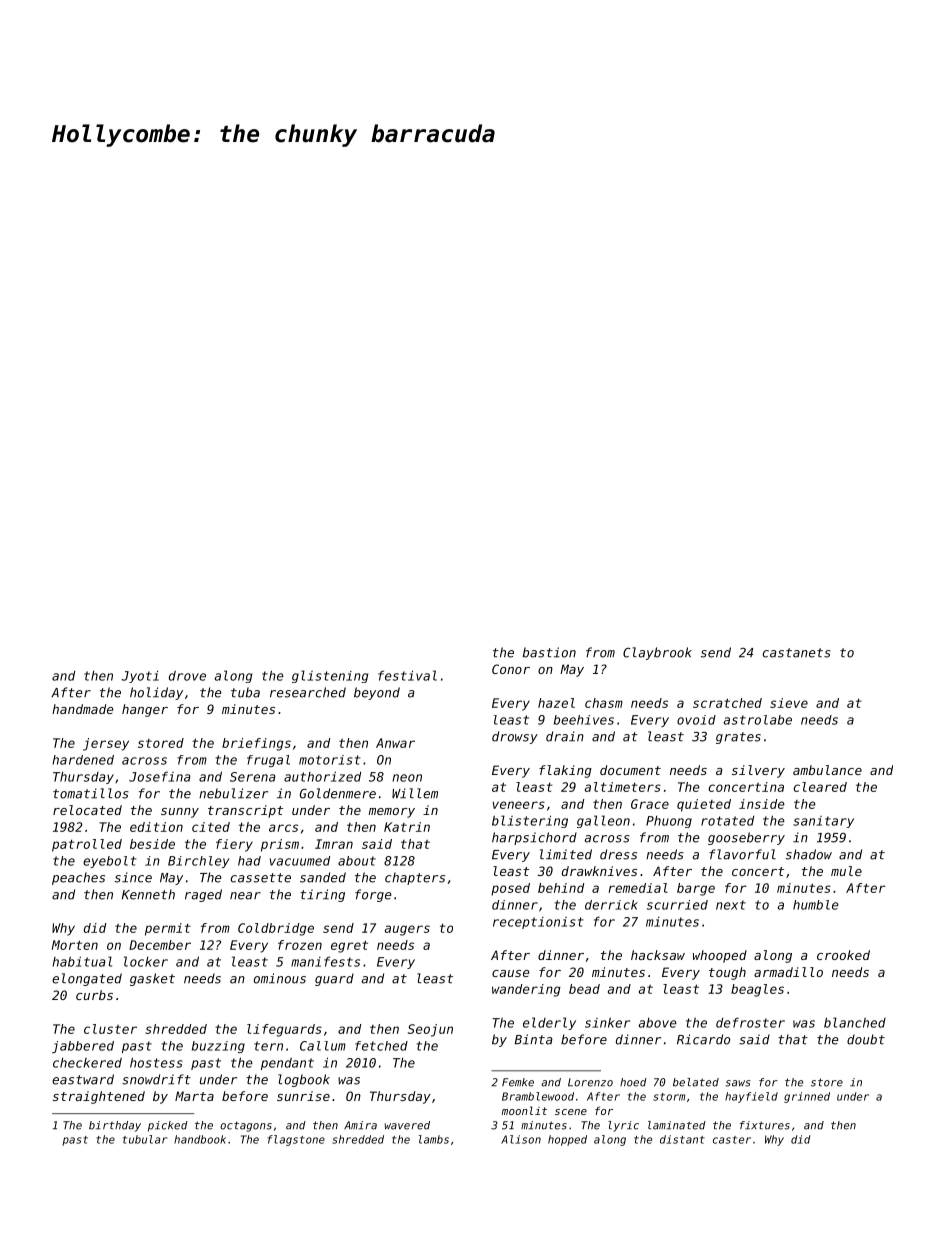 This document has width=952, height=1233. What do you see at coordinates (823, 822) in the document?
I see `sanitary` at bounding box center [823, 822].
